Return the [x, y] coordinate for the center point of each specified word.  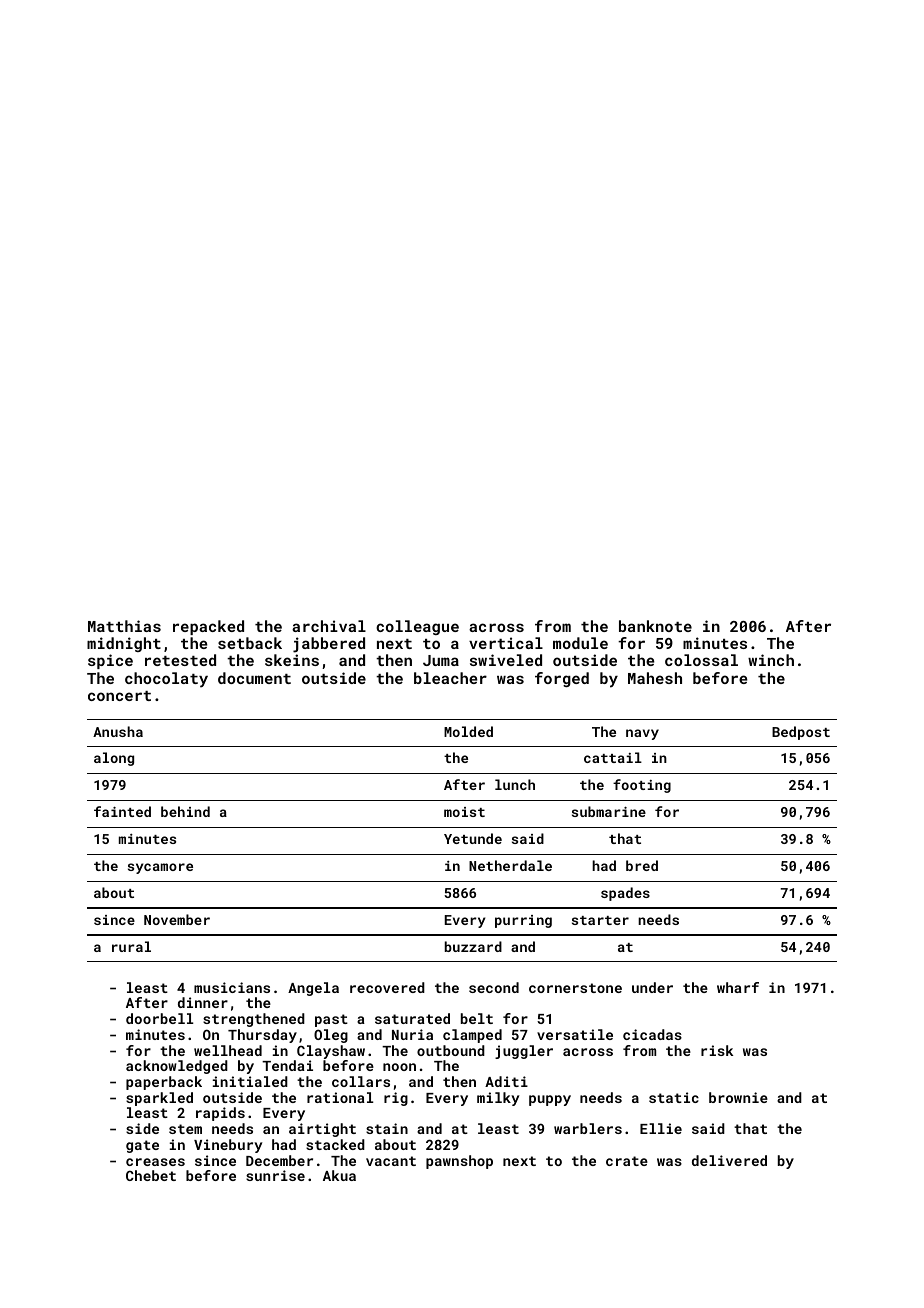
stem [185, 1129]
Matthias [124, 626]
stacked [335, 1144]
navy [642, 734]
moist [464, 812]
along [114, 759]
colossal [701, 660]
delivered [729, 1160]
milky [498, 1099]
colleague [417, 627]
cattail [613, 757]
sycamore [160, 868]
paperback [164, 1083]
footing [642, 786]
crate [627, 1161]
